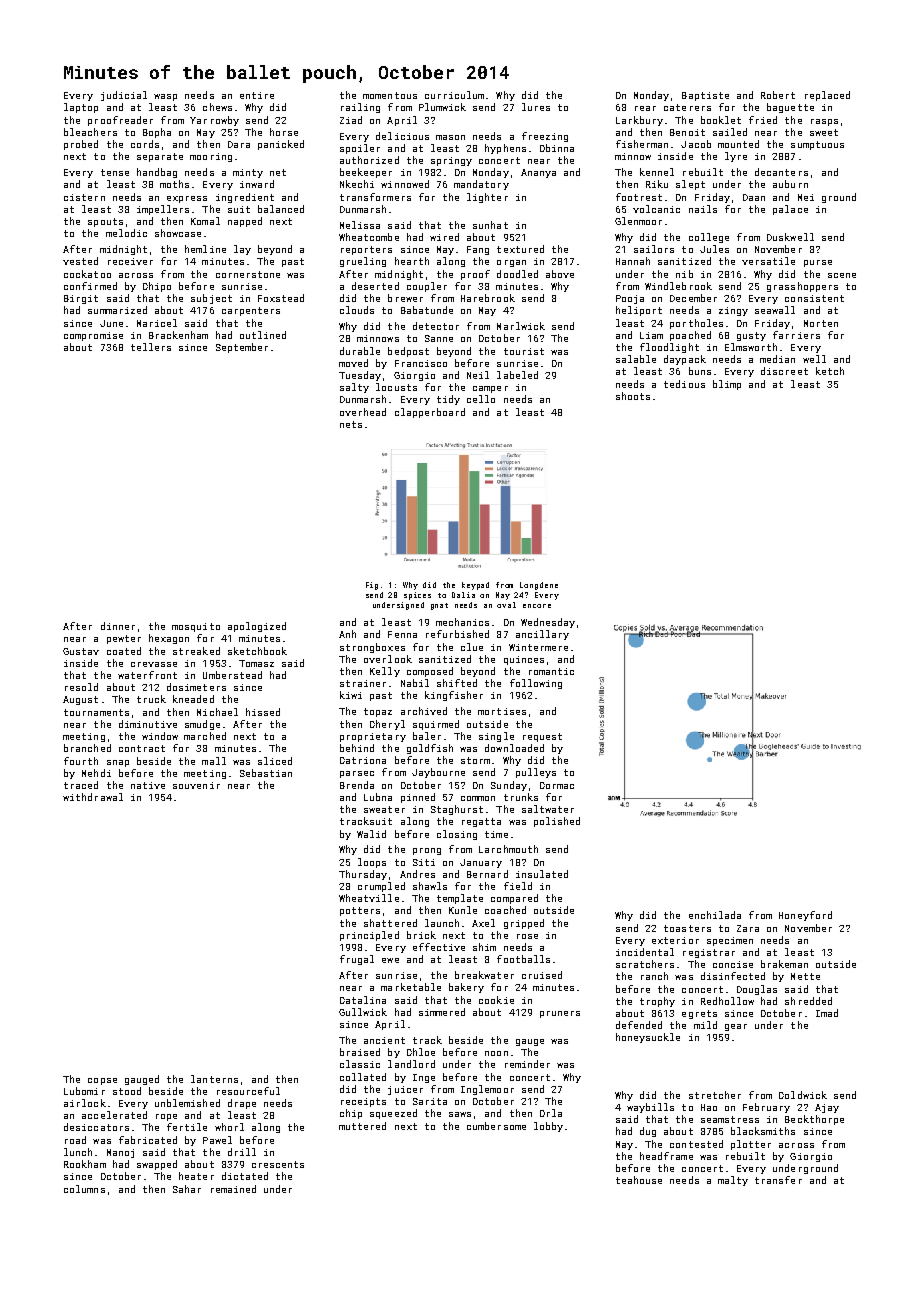  I want to click on withdrawal, so click(93, 797).
